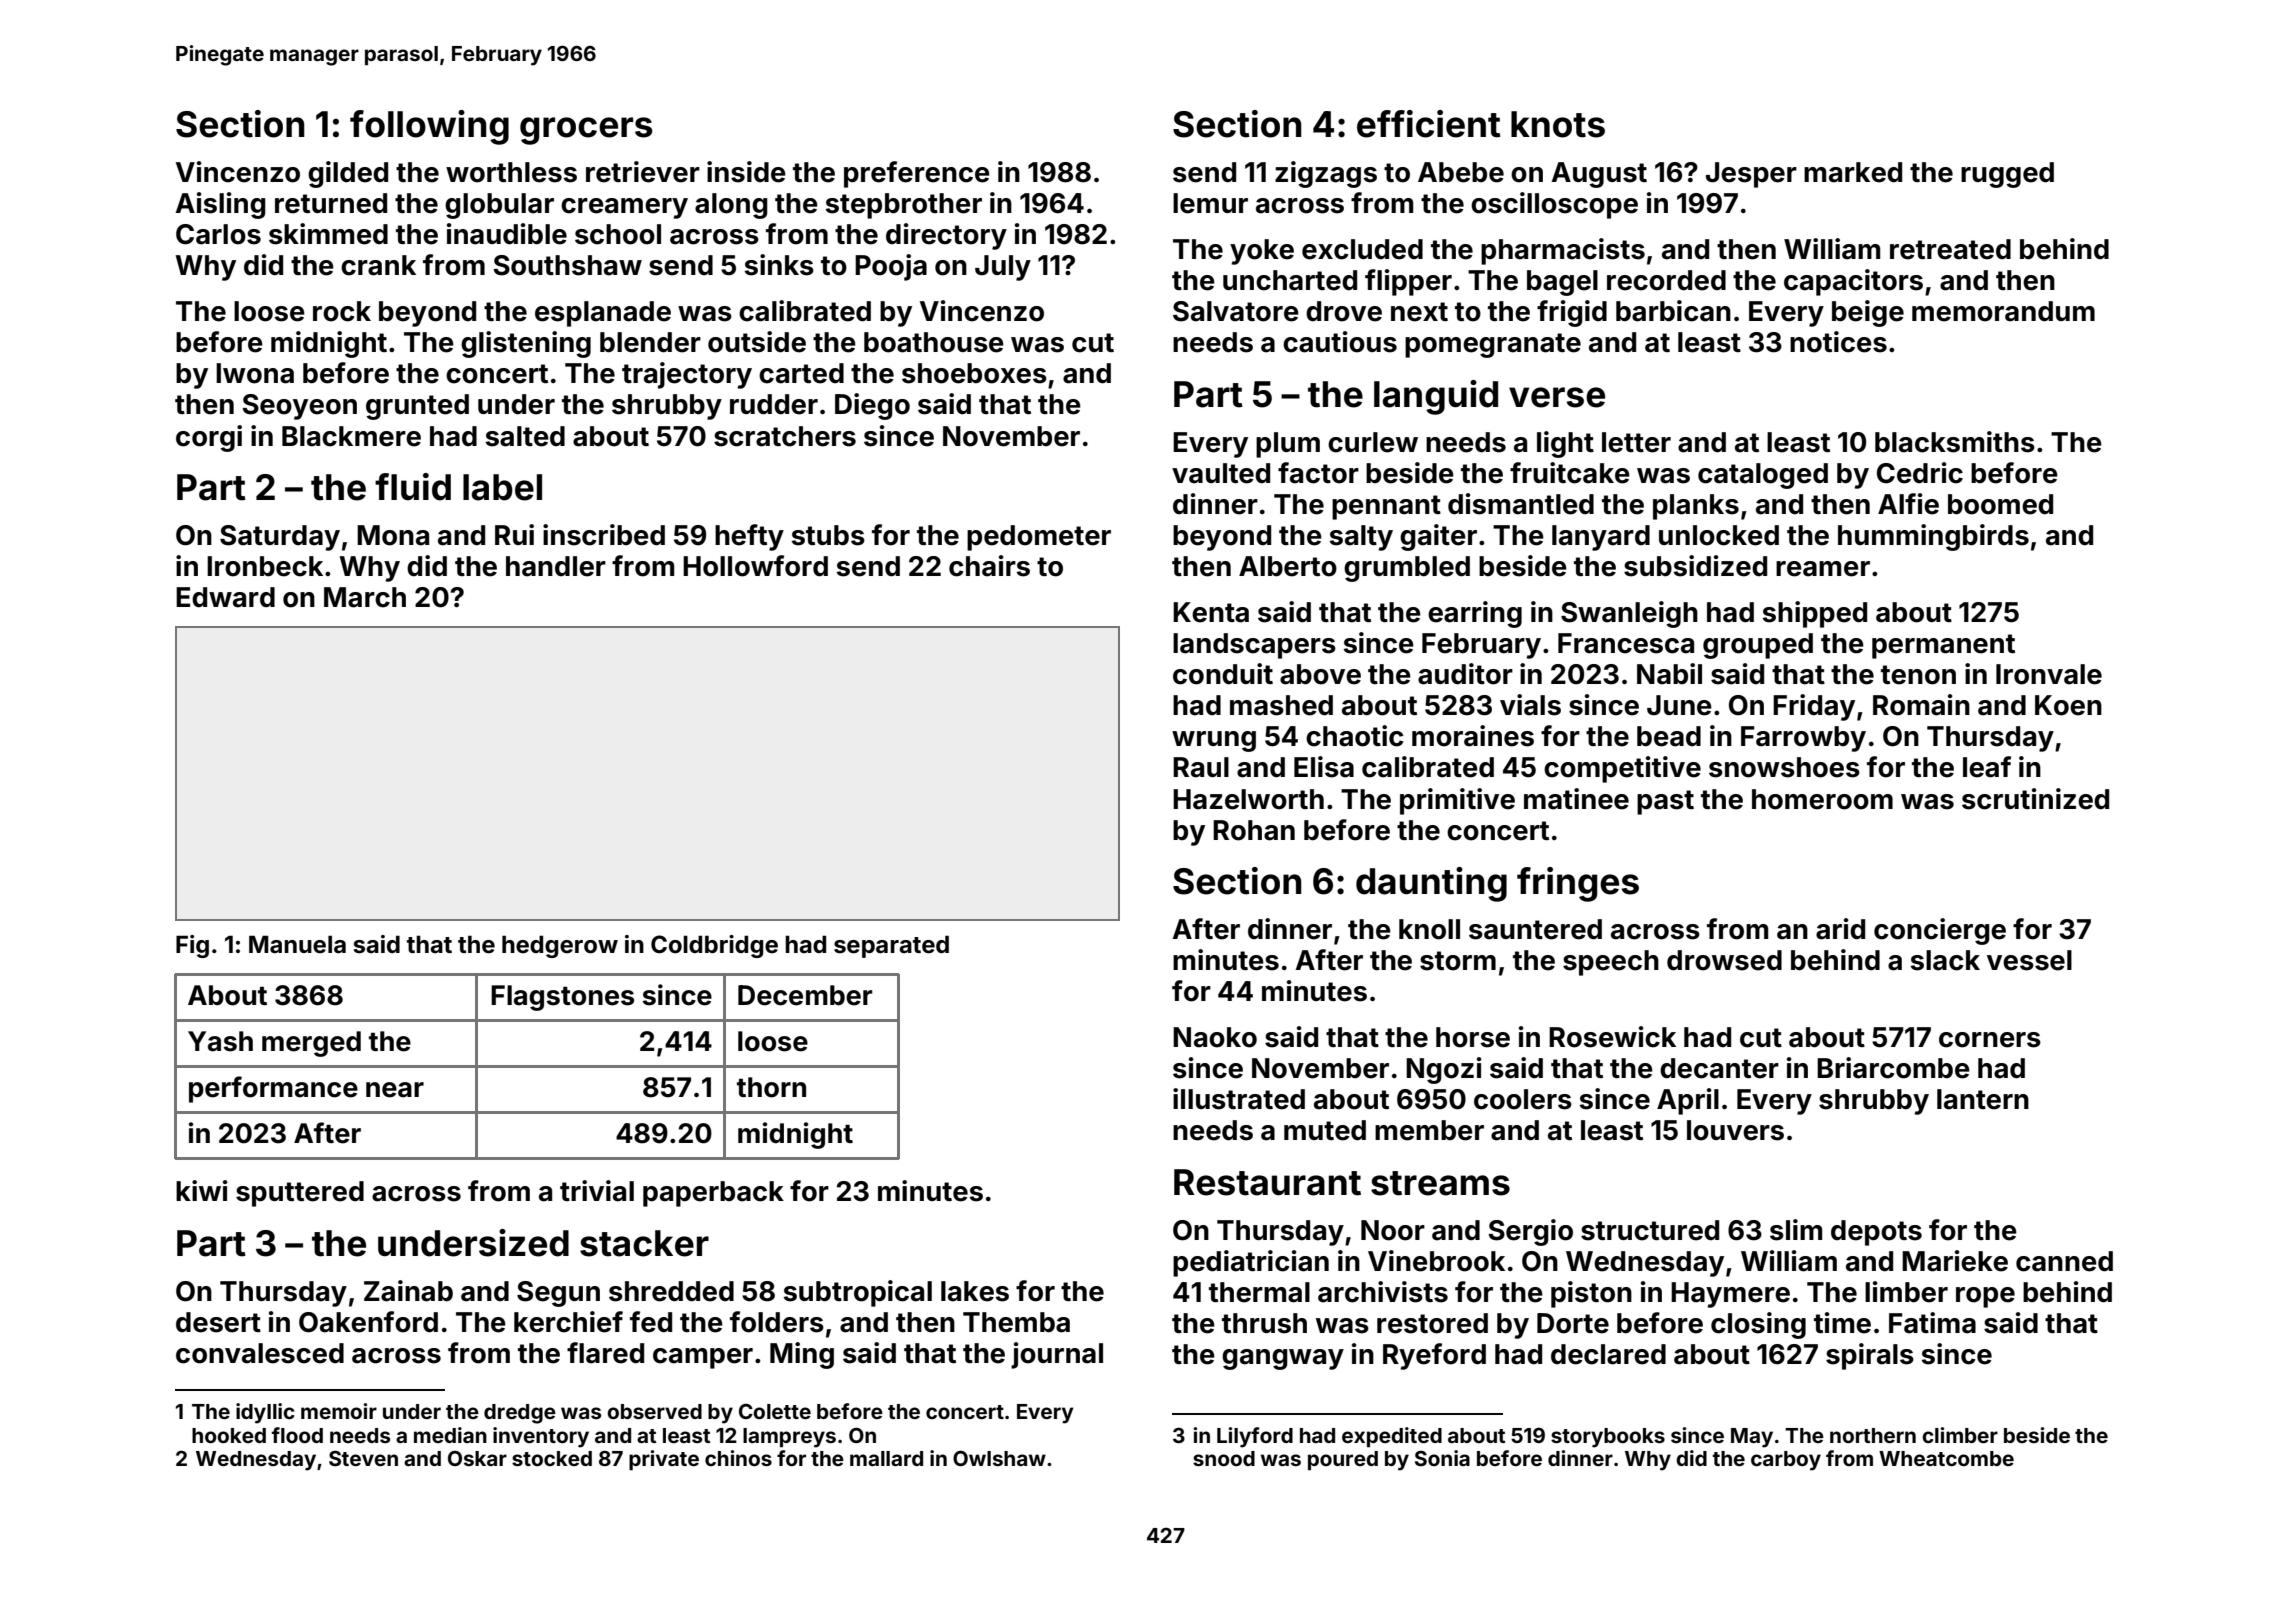 The height and width of the document is (1620, 2292). I want to click on sputtered, so click(300, 1194).
